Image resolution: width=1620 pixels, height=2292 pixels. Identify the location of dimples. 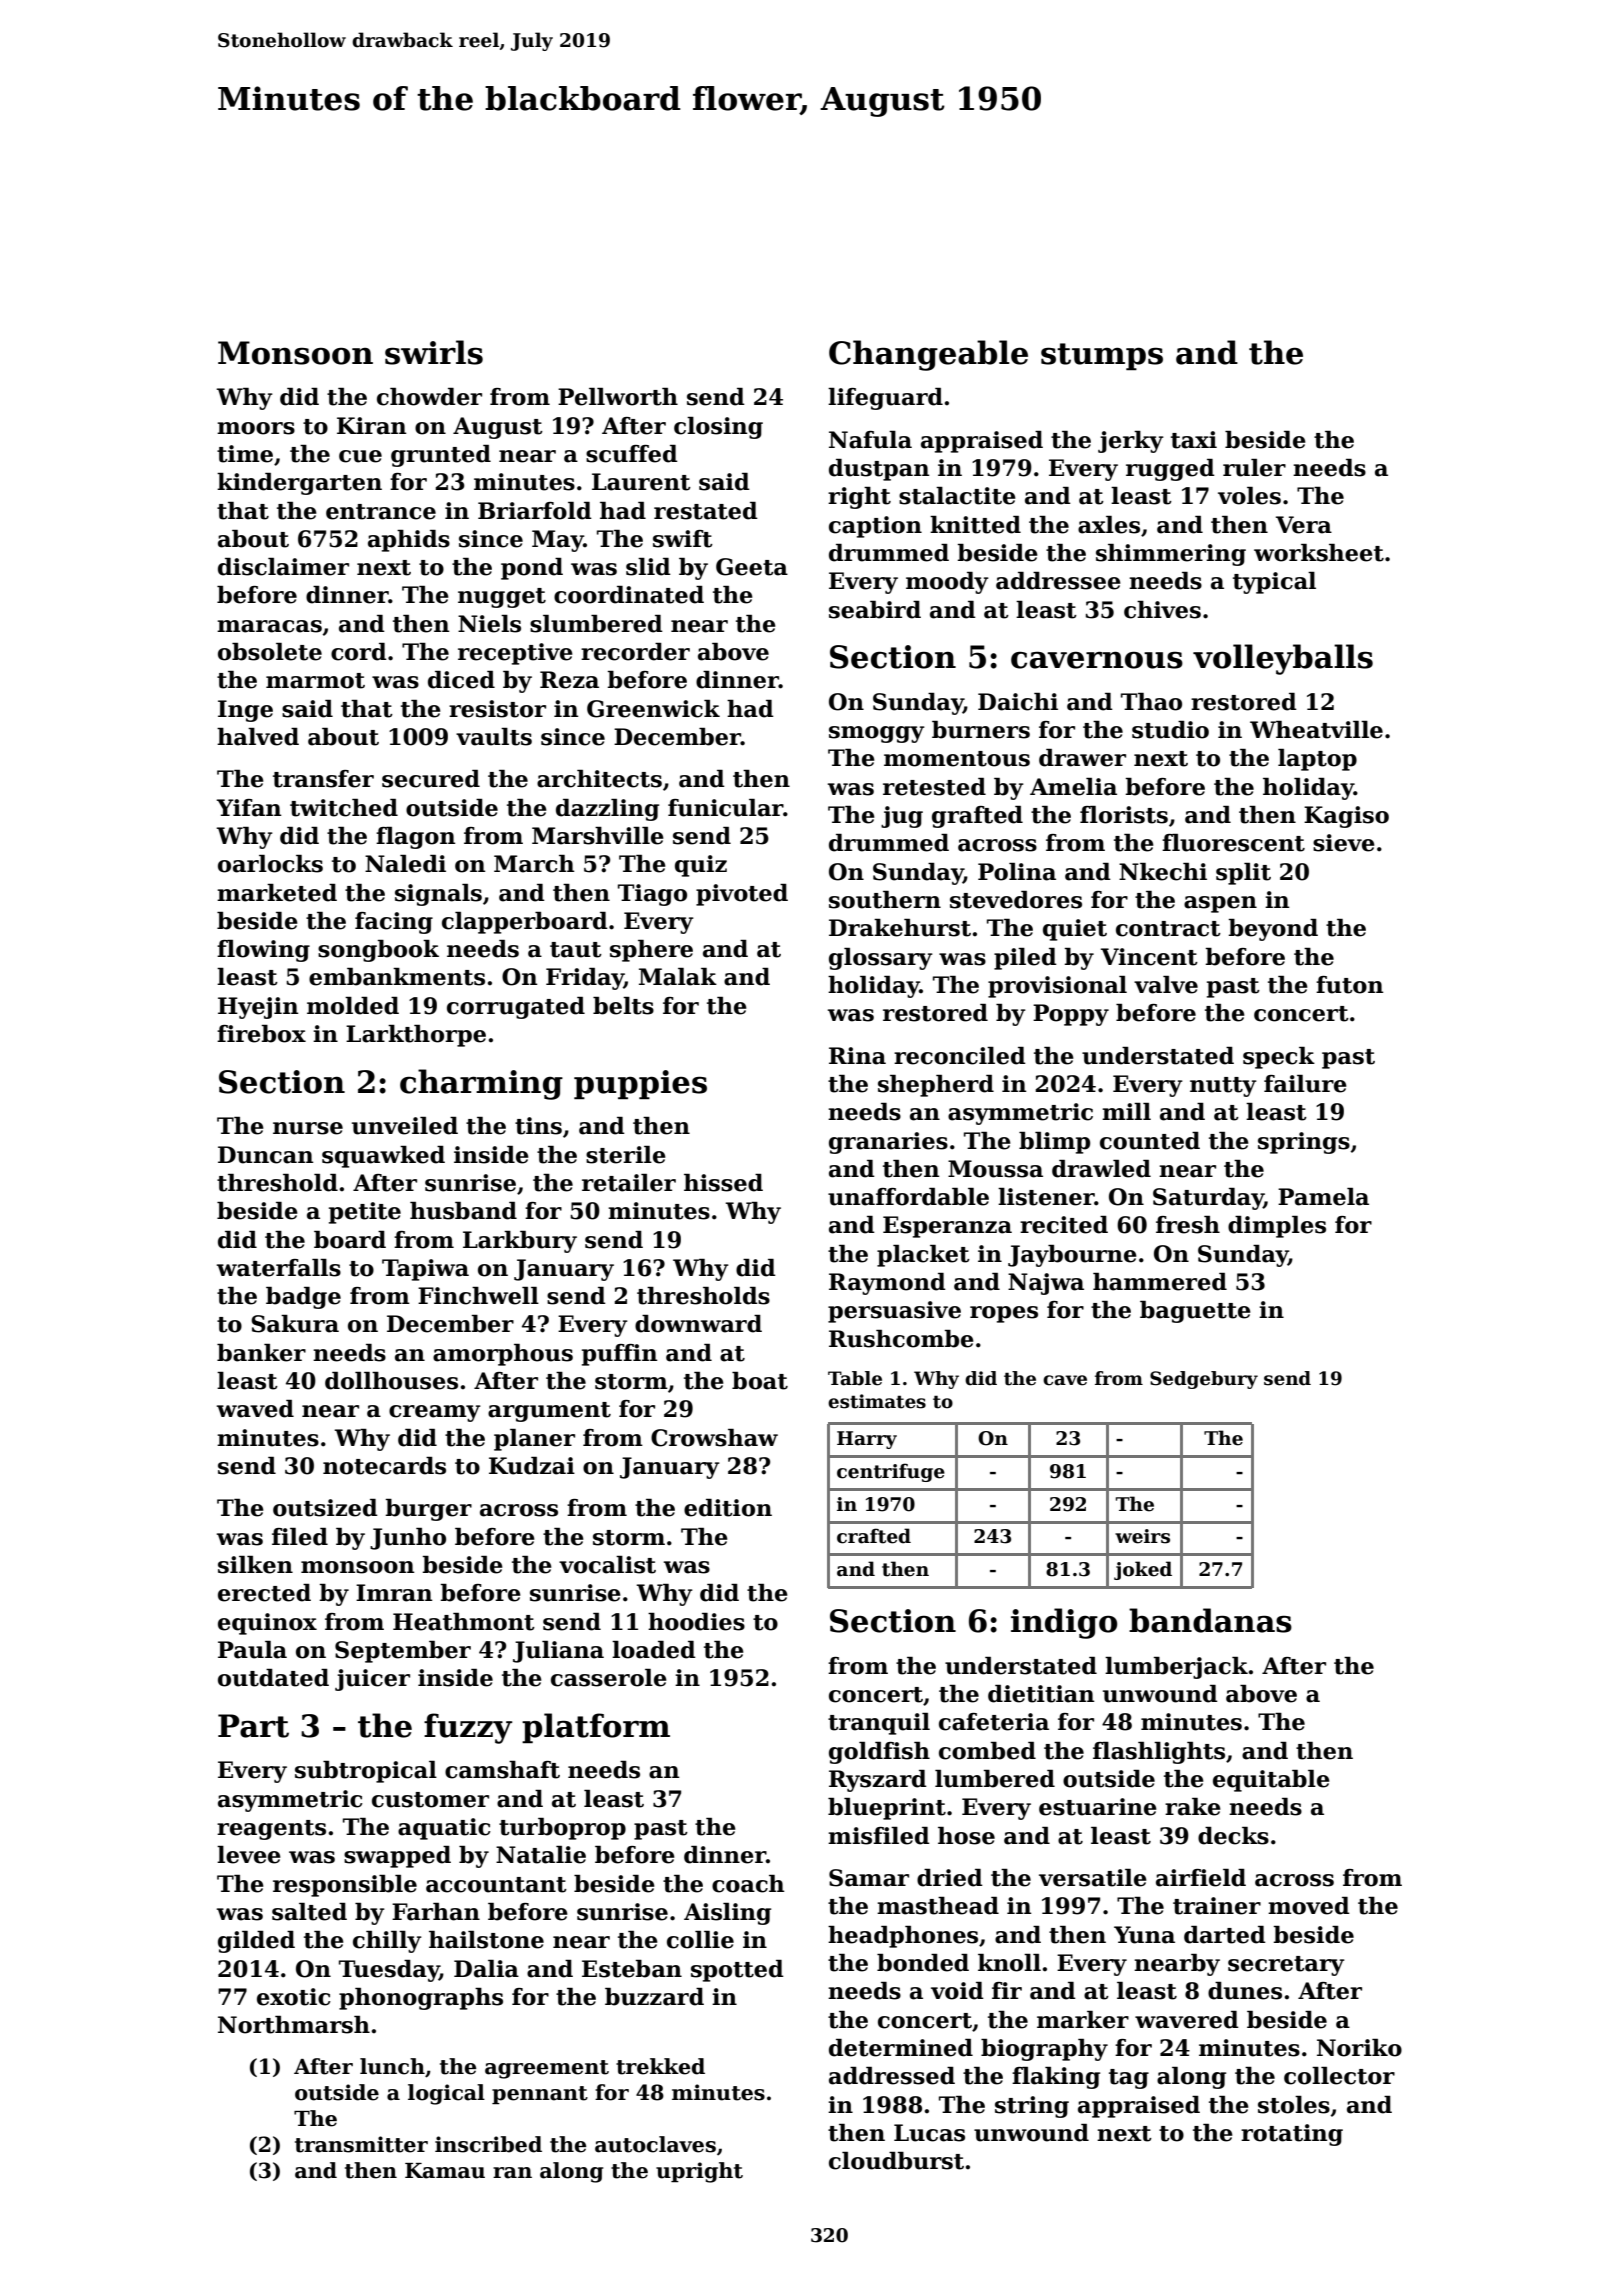
(1277, 1227).
